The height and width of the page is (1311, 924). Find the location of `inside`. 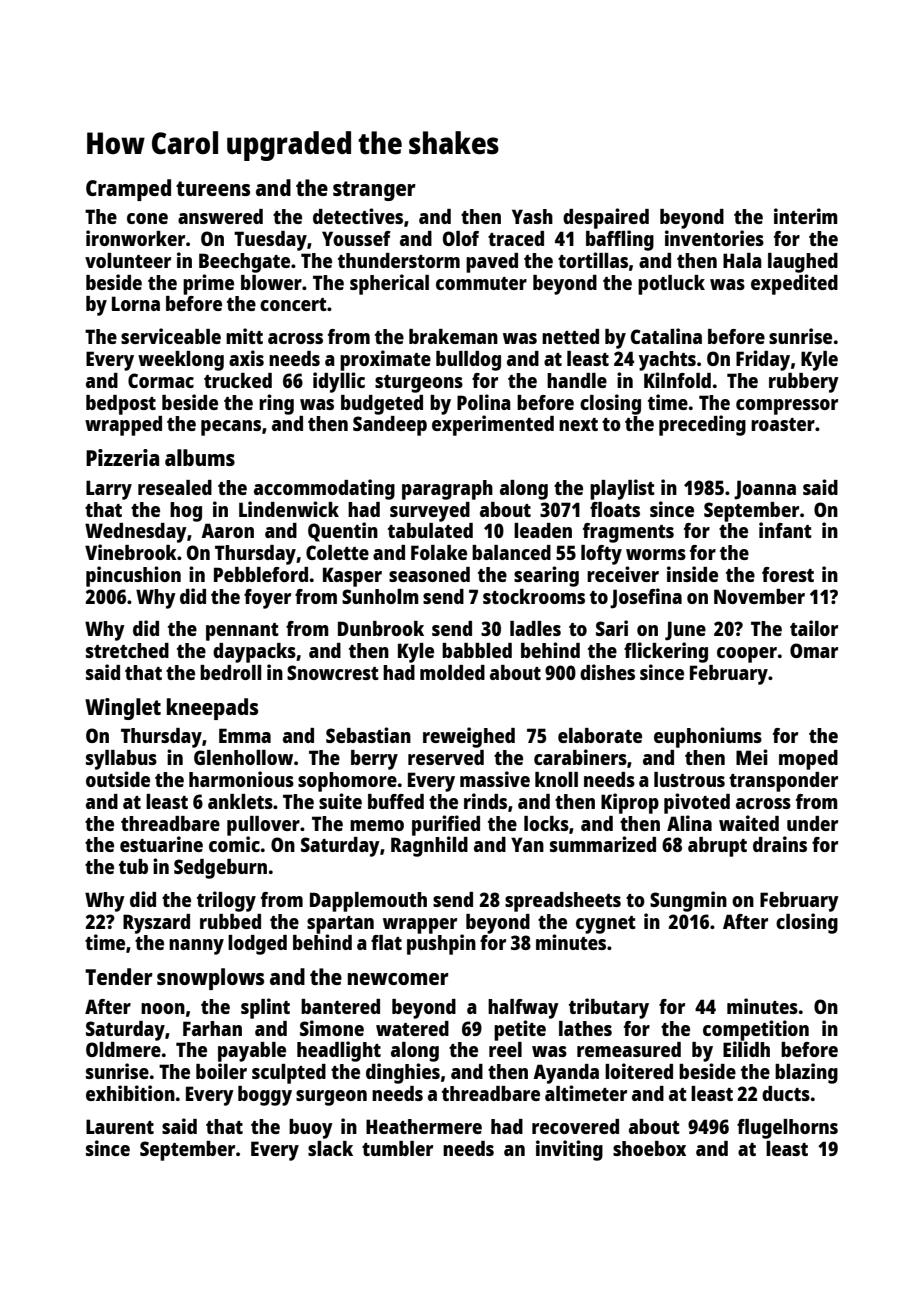

inside is located at coordinates (692, 574).
